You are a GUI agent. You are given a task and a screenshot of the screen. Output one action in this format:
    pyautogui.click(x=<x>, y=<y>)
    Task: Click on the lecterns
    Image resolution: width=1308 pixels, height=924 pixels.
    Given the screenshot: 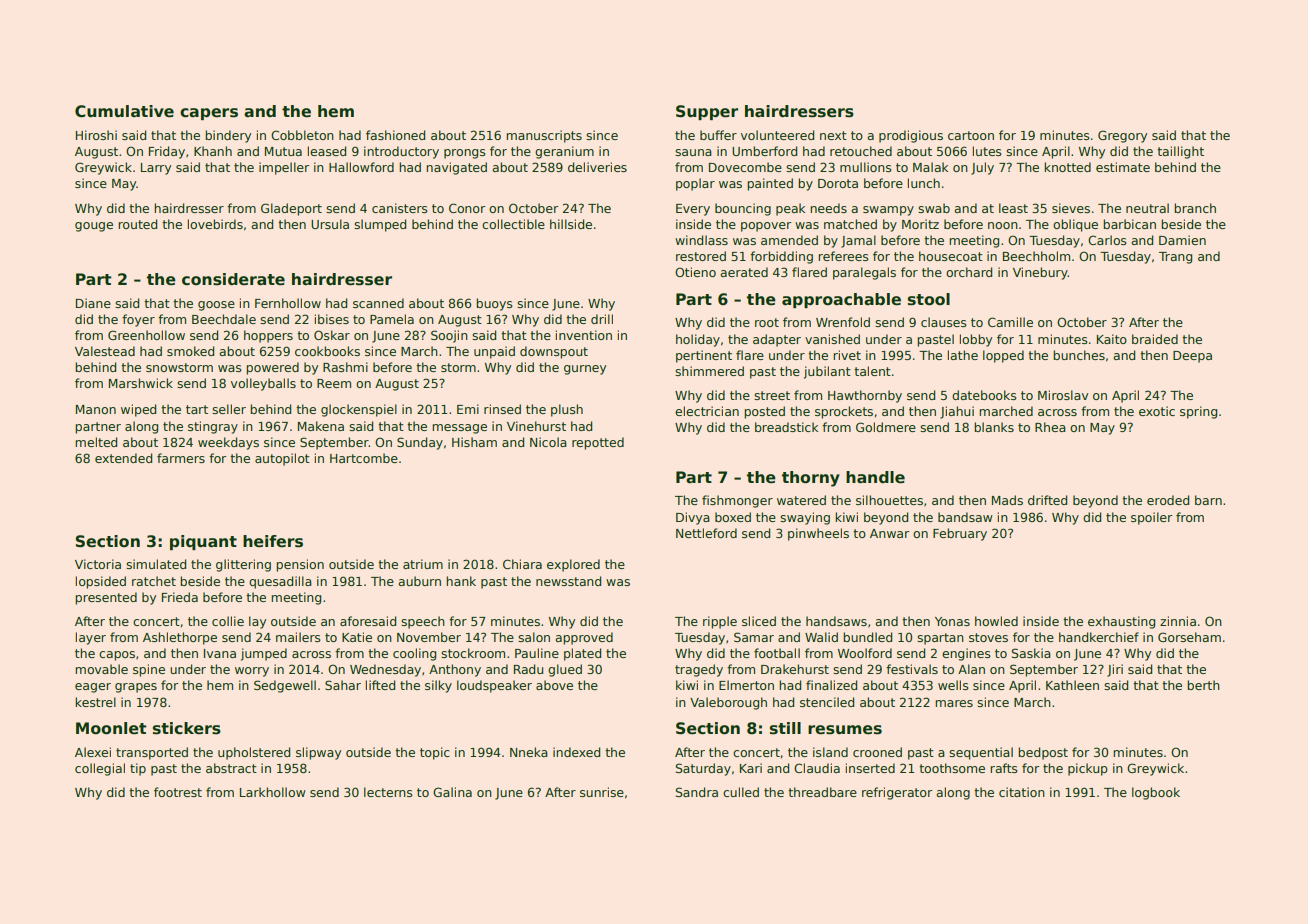 What is the action you would take?
    pyautogui.click(x=388, y=792)
